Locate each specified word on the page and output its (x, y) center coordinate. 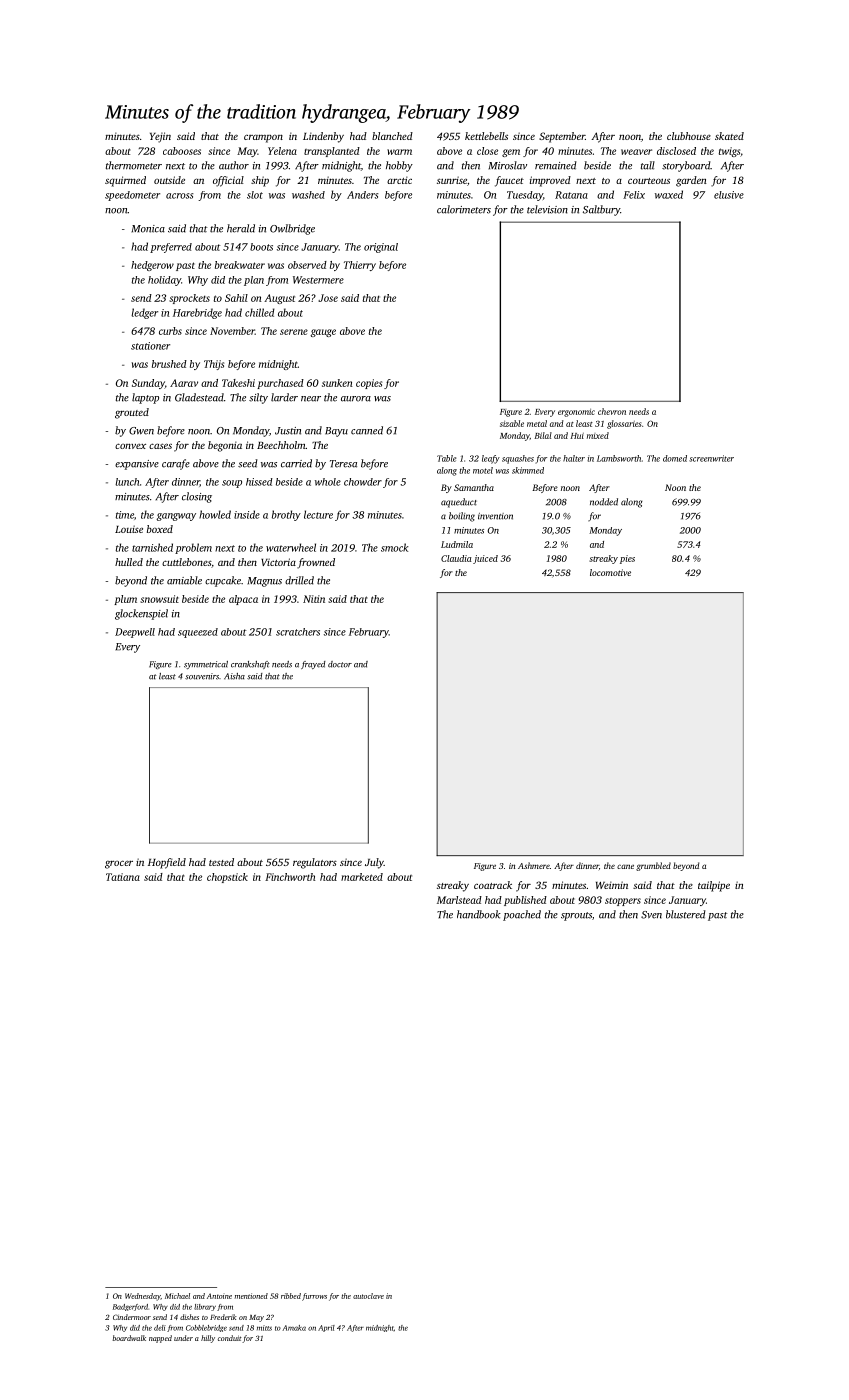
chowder (363, 482)
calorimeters (464, 209)
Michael (177, 1296)
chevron (612, 411)
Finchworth (290, 877)
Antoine (219, 1296)
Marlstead (459, 900)
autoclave (368, 1296)
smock (394, 547)
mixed (598, 435)
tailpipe (714, 886)
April (326, 1328)
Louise (129, 529)
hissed (259, 482)
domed (675, 458)
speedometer (132, 196)
